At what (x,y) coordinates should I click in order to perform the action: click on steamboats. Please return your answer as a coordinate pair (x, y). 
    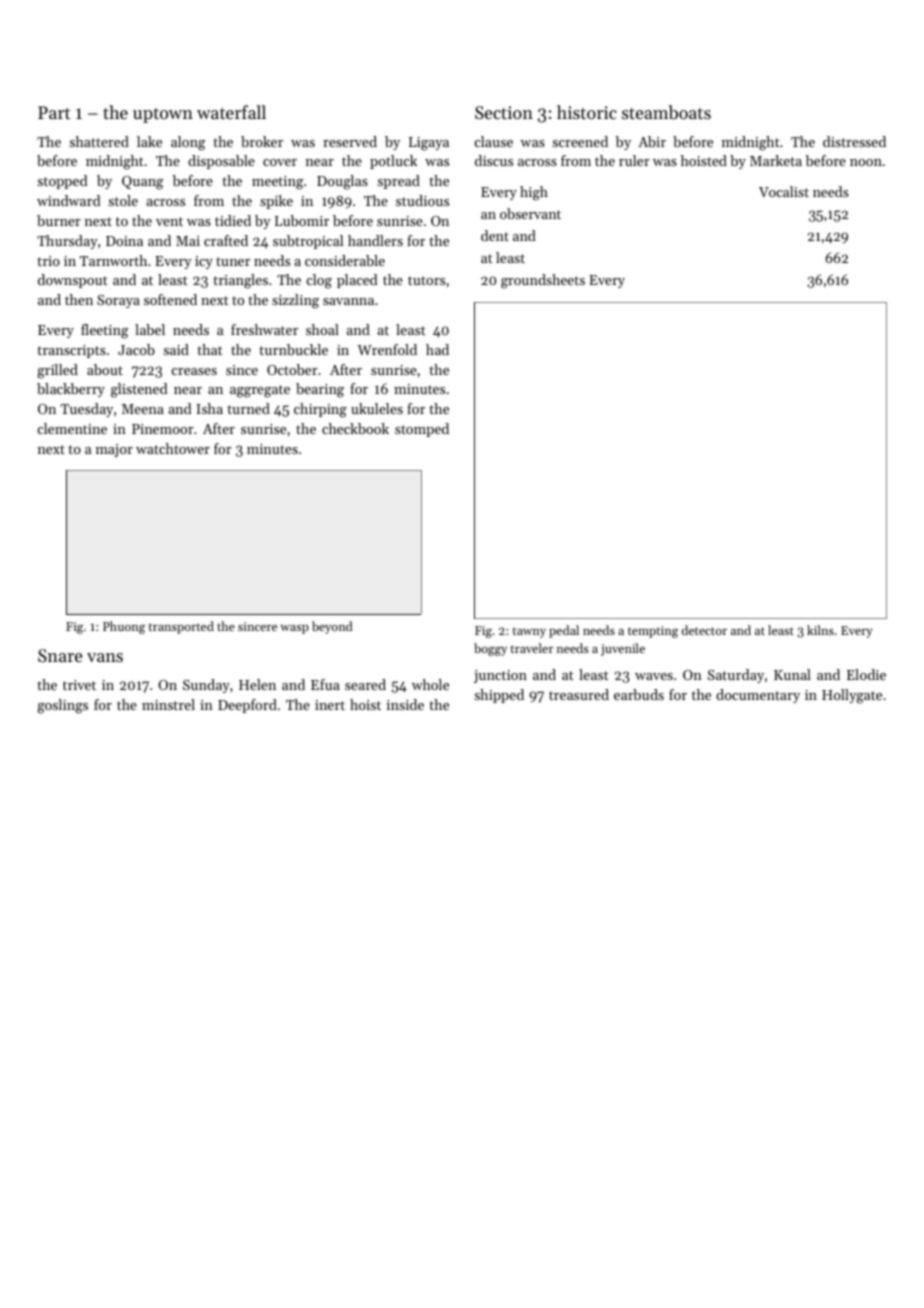
    Looking at the image, I should click on (666, 112).
